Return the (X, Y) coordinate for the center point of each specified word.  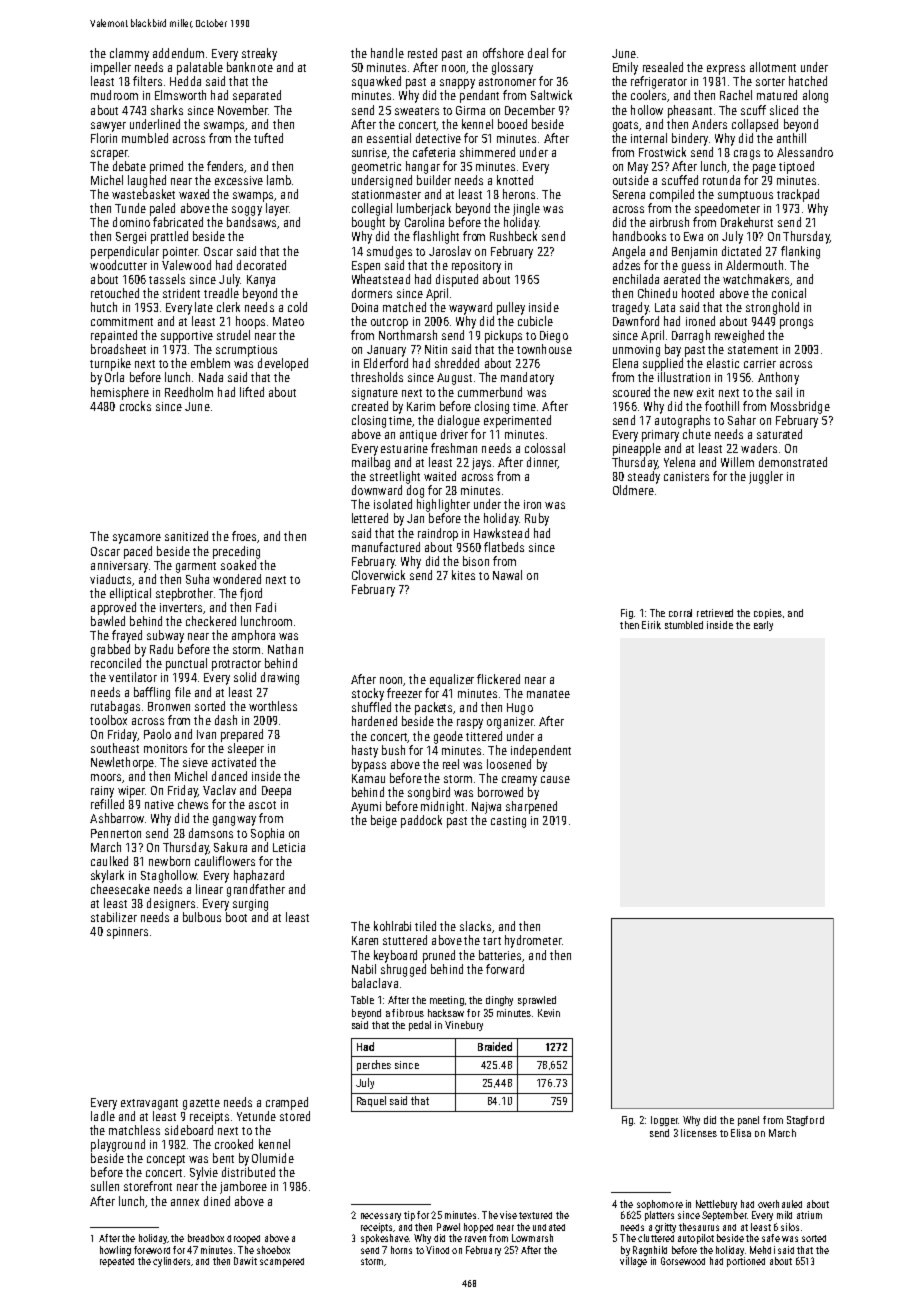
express (726, 70)
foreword (152, 1250)
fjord (251, 594)
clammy (129, 54)
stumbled (684, 625)
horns (401, 1250)
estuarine (404, 448)
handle (387, 53)
